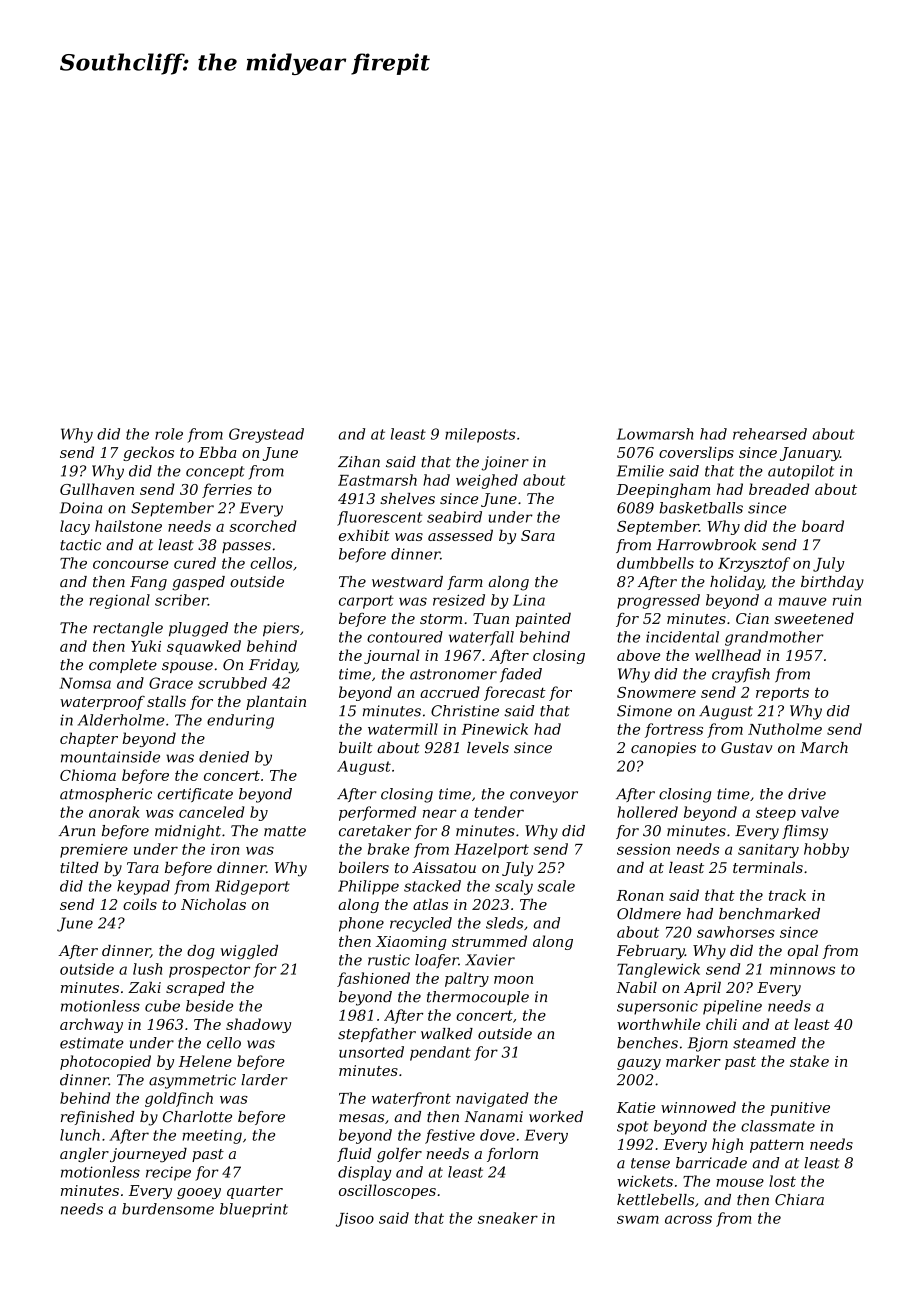 The width and height of the screenshot is (924, 1308). What do you see at coordinates (682, 637) in the screenshot?
I see `incidental` at bounding box center [682, 637].
